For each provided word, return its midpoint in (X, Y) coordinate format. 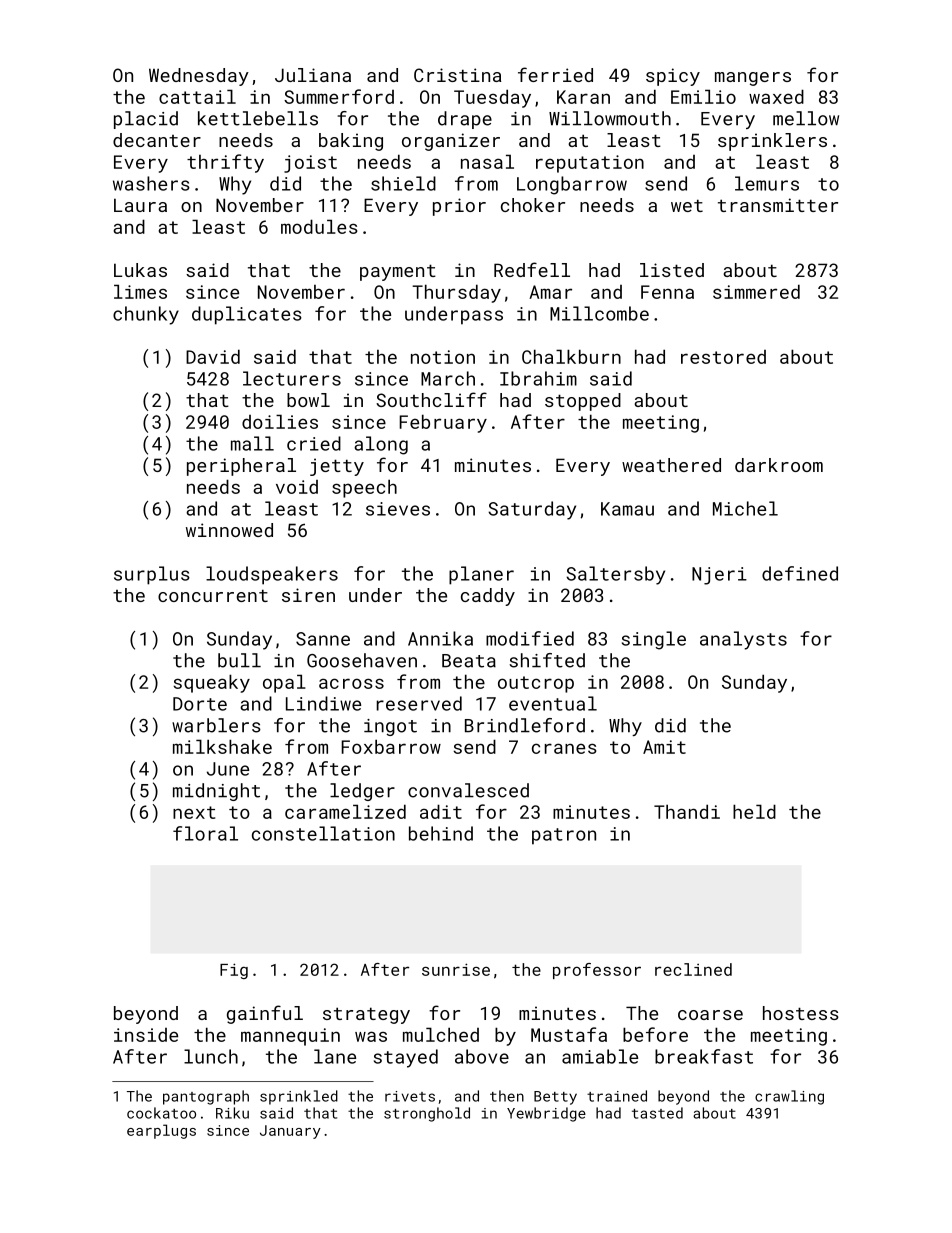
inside (146, 1035)
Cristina (457, 75)
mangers (753, 79)
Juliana (313, 75)
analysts (743, 640)
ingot (390, 727)
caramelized (345, 811)
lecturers (292, 378)
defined (800, 573)
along (381, 445)
